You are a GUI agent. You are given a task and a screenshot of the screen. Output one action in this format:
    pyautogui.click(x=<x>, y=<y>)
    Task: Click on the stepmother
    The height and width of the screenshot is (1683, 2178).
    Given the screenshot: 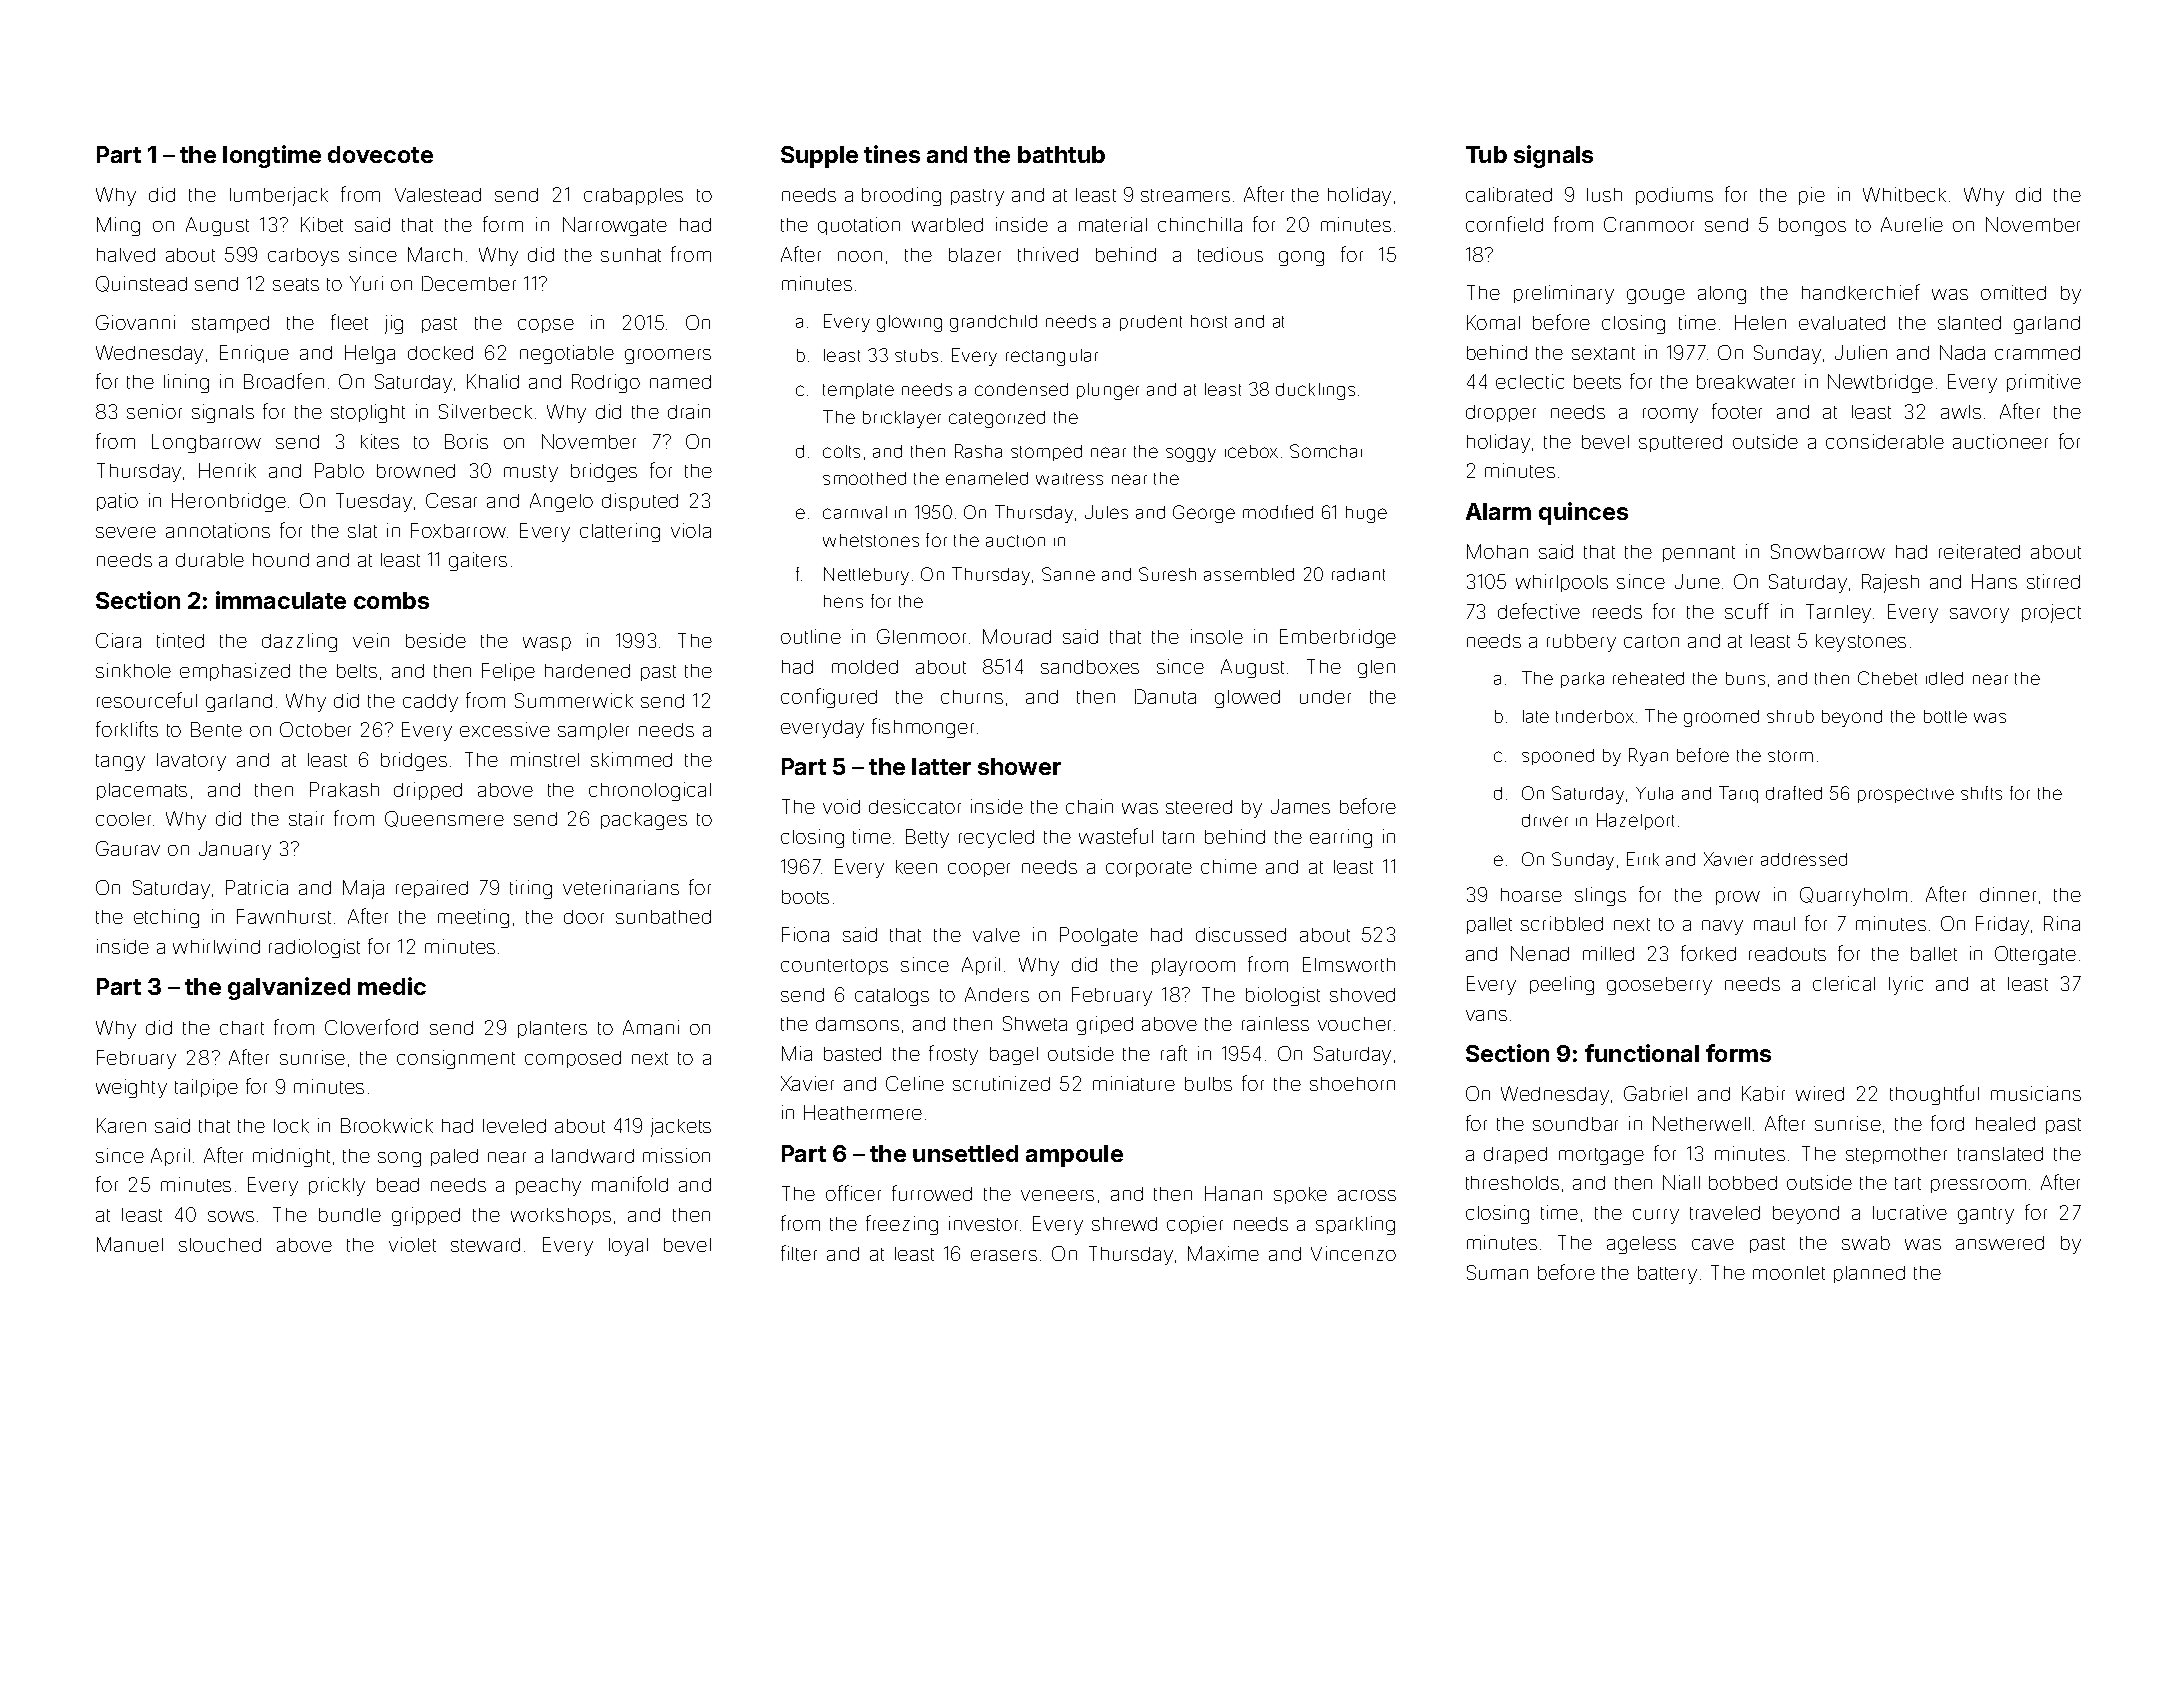 What is the action you would take?
    pyautogui.click(x=1896, y=1155)
